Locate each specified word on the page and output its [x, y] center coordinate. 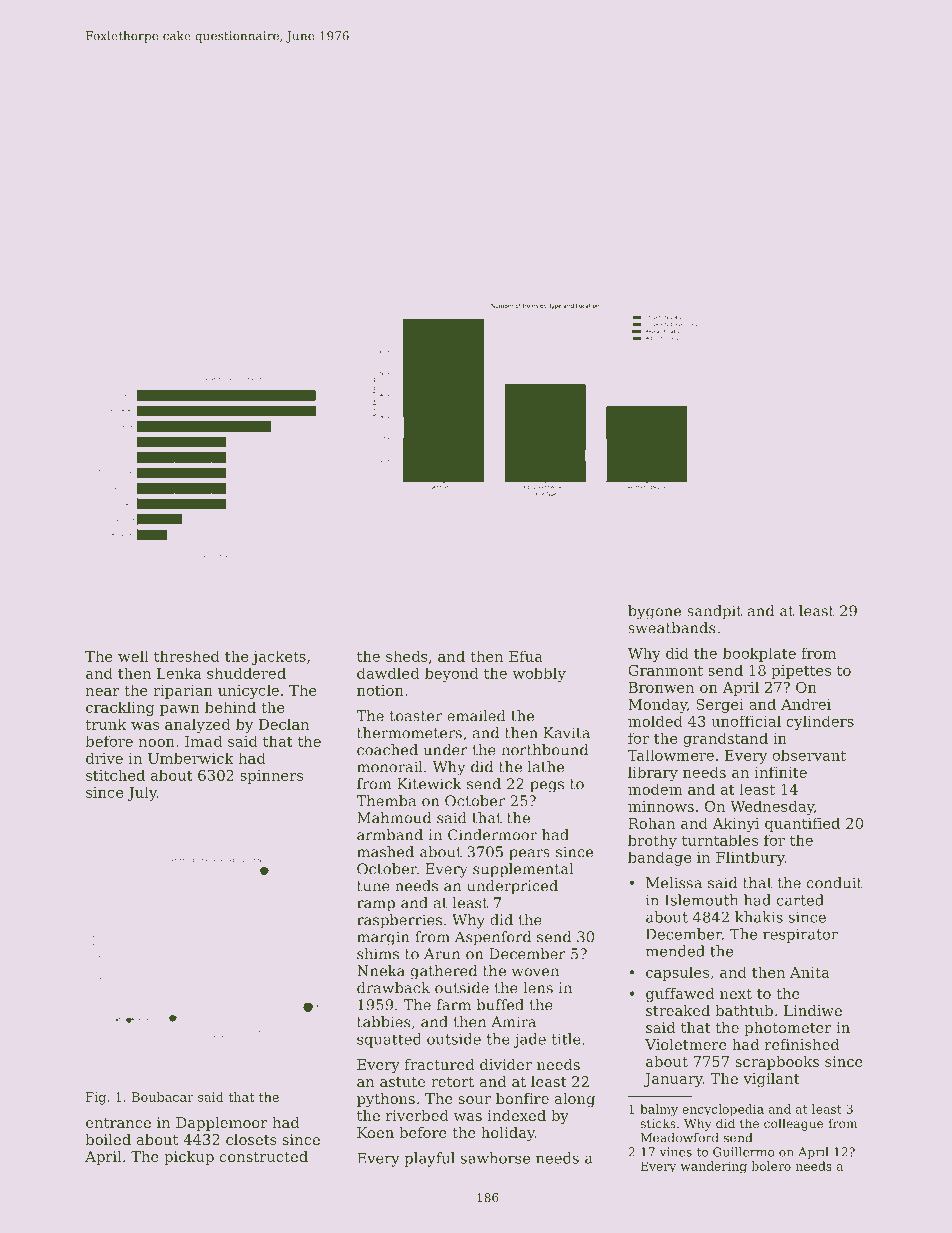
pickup [189, 1158]
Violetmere [686, 1044]
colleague [793, 1124]
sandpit [714, 612]
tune [373, 886]
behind [230, 707]
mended [675, 951]
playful [430, 1159]
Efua [526, 656]
